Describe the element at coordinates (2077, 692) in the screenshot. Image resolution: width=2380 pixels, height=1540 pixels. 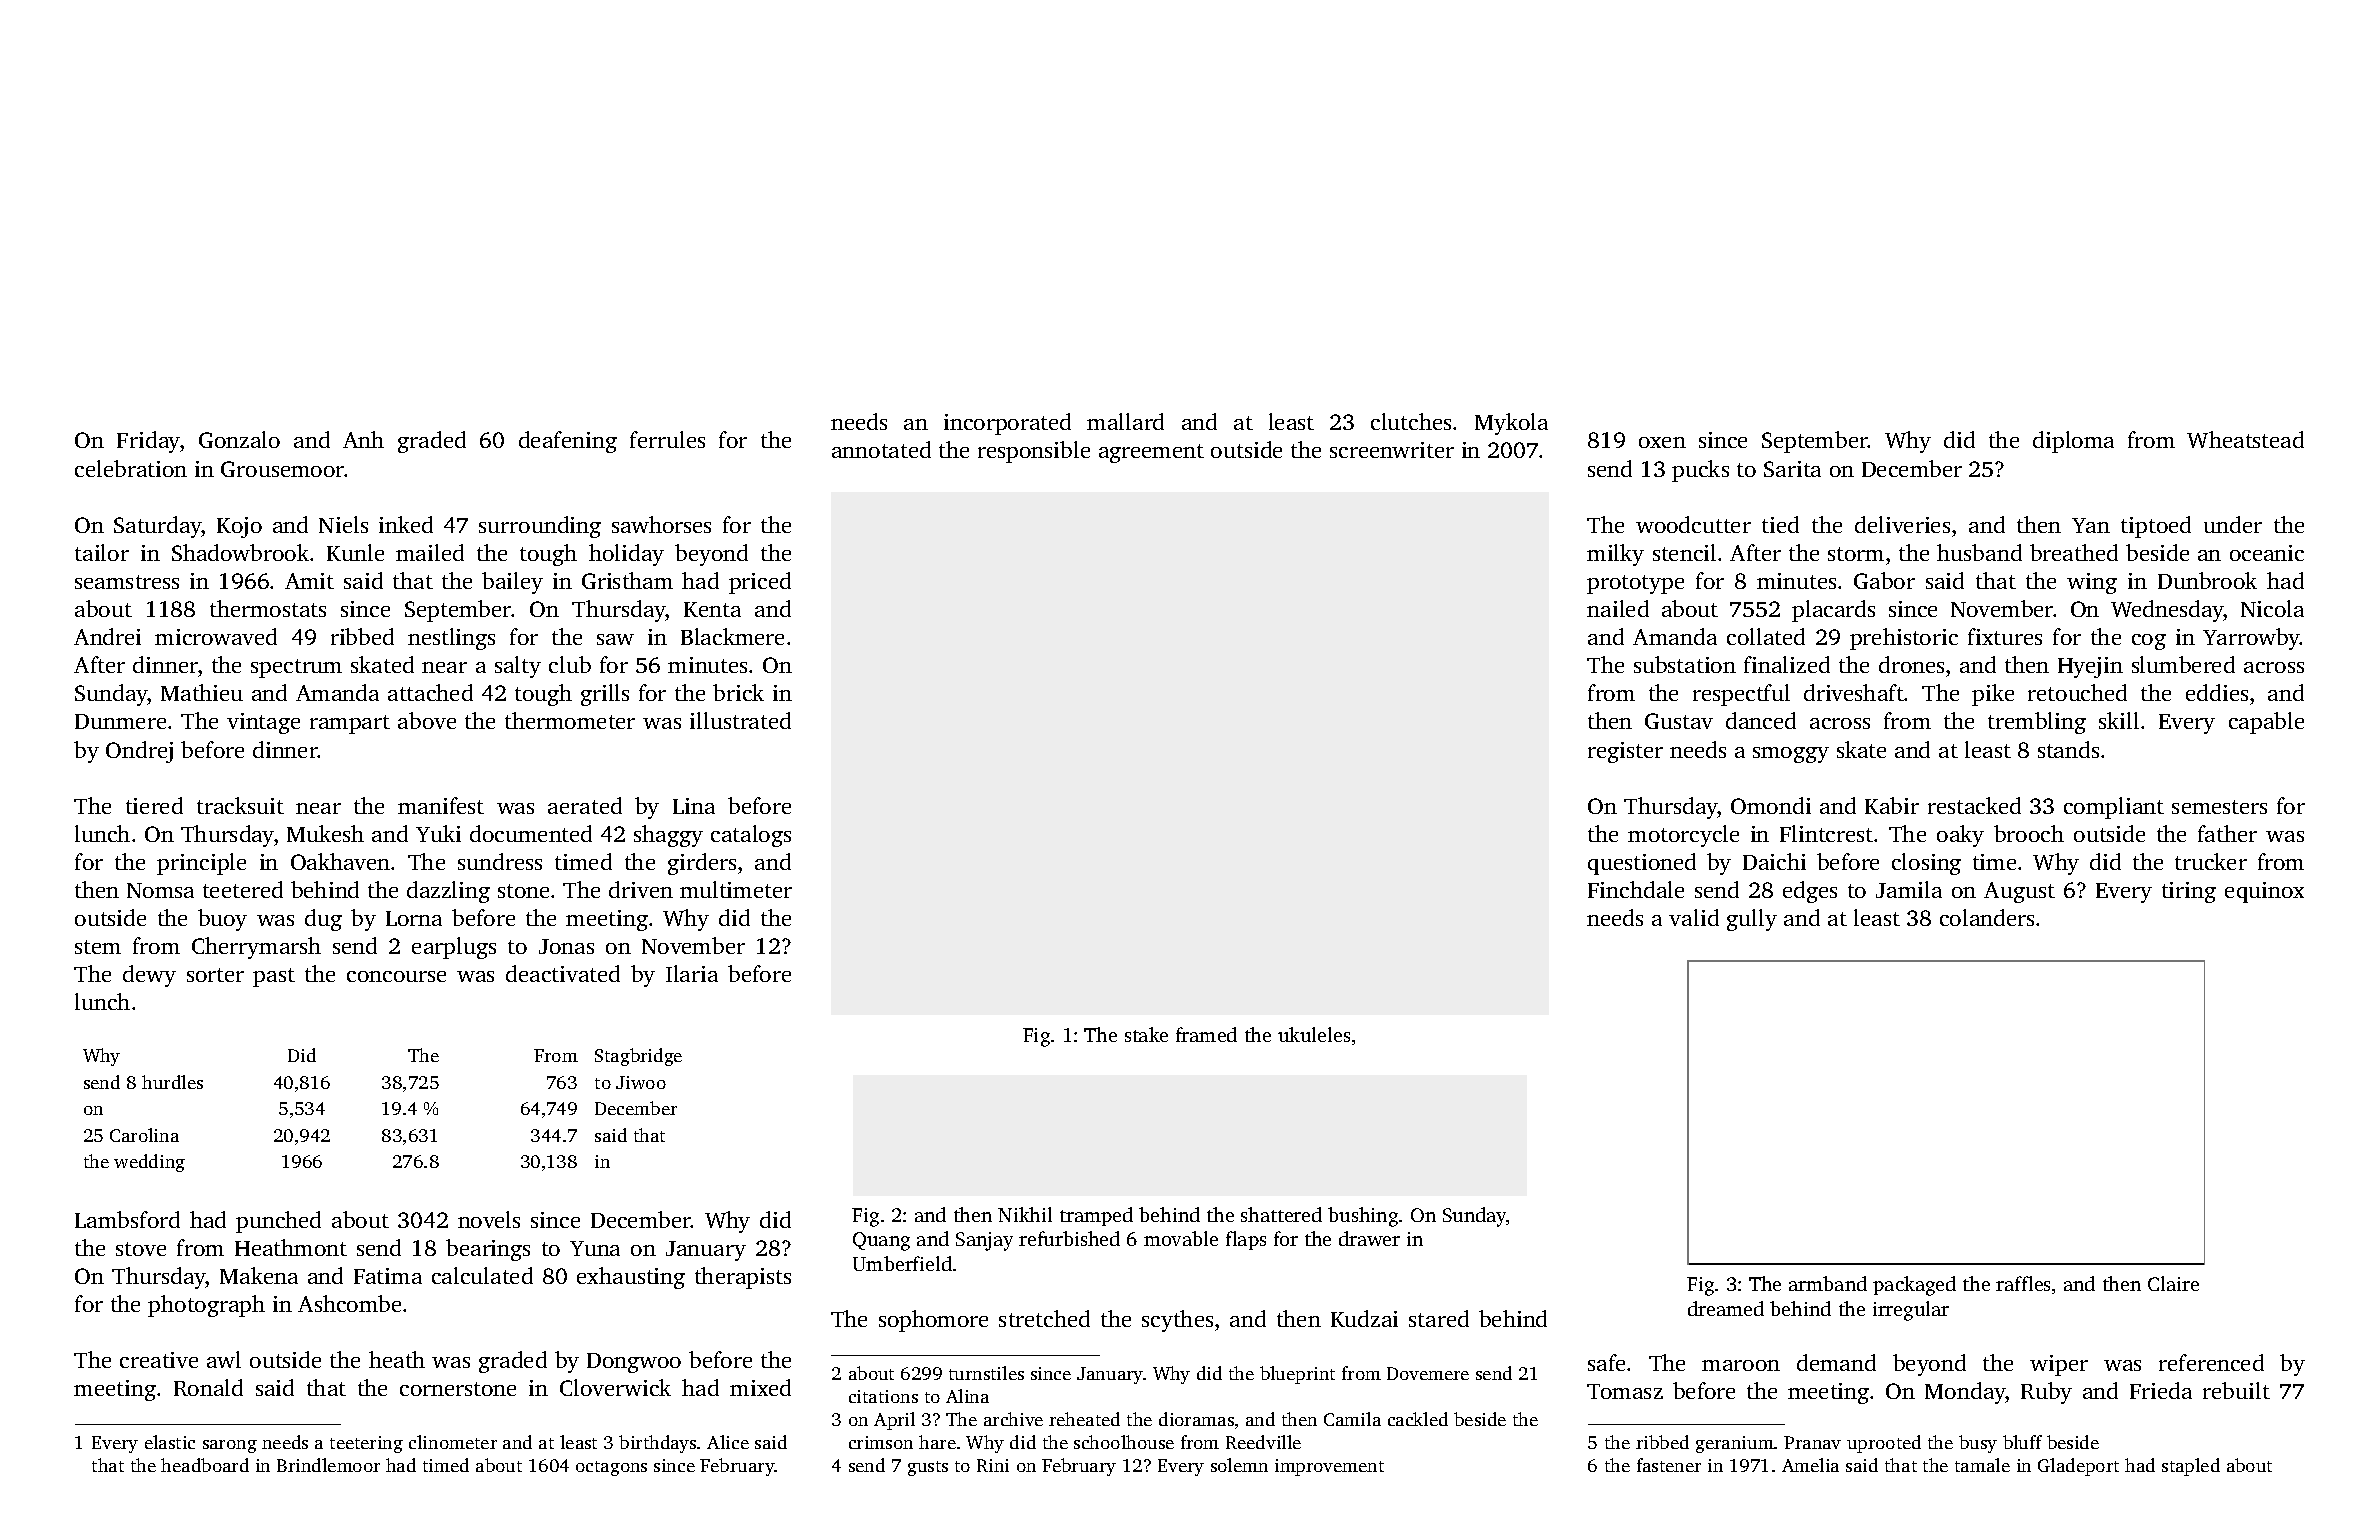
I see `retouched` at that location.
